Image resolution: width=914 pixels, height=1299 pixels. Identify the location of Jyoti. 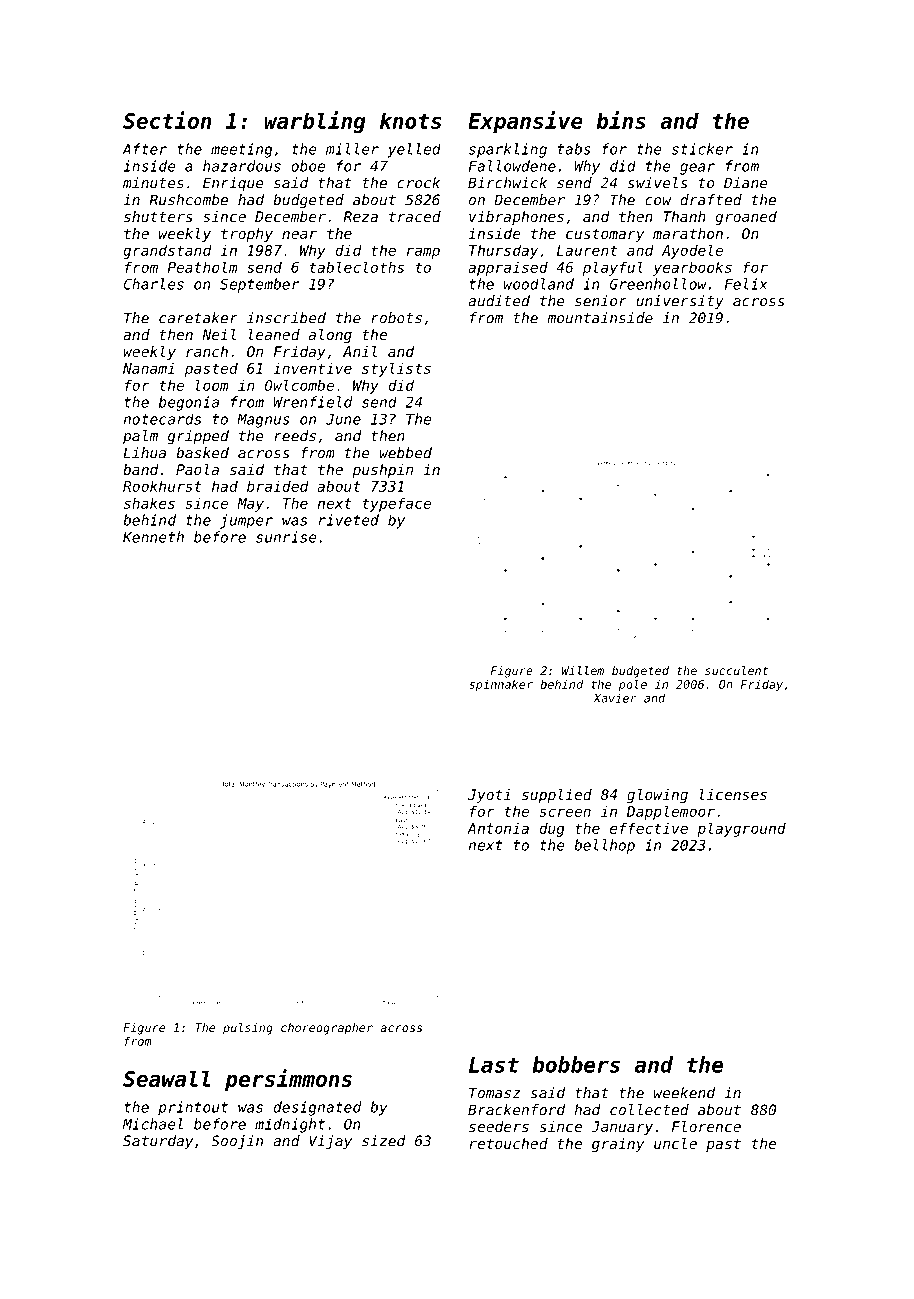
(489, 796).
